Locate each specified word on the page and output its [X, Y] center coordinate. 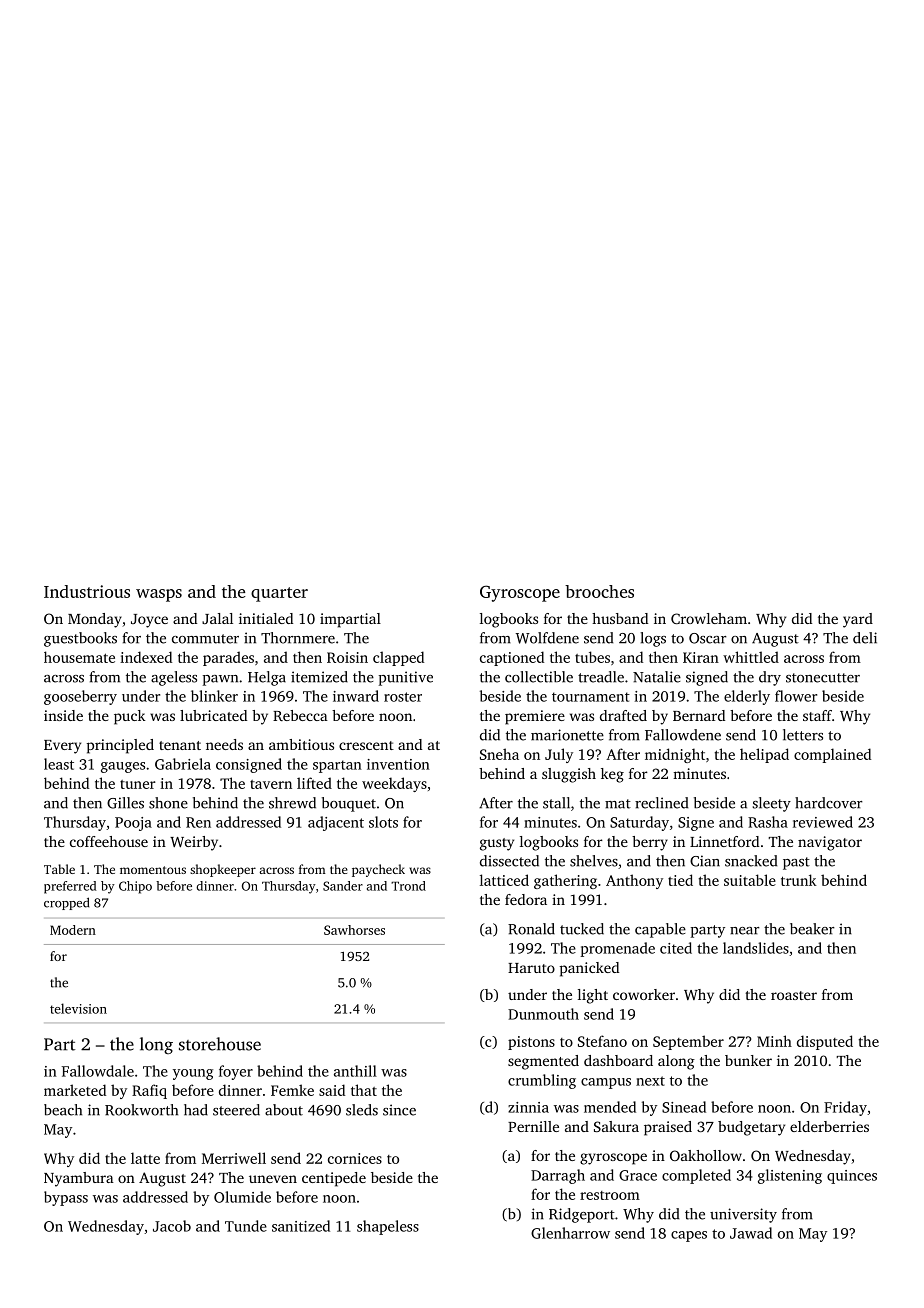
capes [689, 1236]
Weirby [194, 843]
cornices [355, 1158]
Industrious [87, 591]
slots [383, 822]
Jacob [172, 1226]
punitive [406, 678]
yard [858, 620]
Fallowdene [683, 735]
